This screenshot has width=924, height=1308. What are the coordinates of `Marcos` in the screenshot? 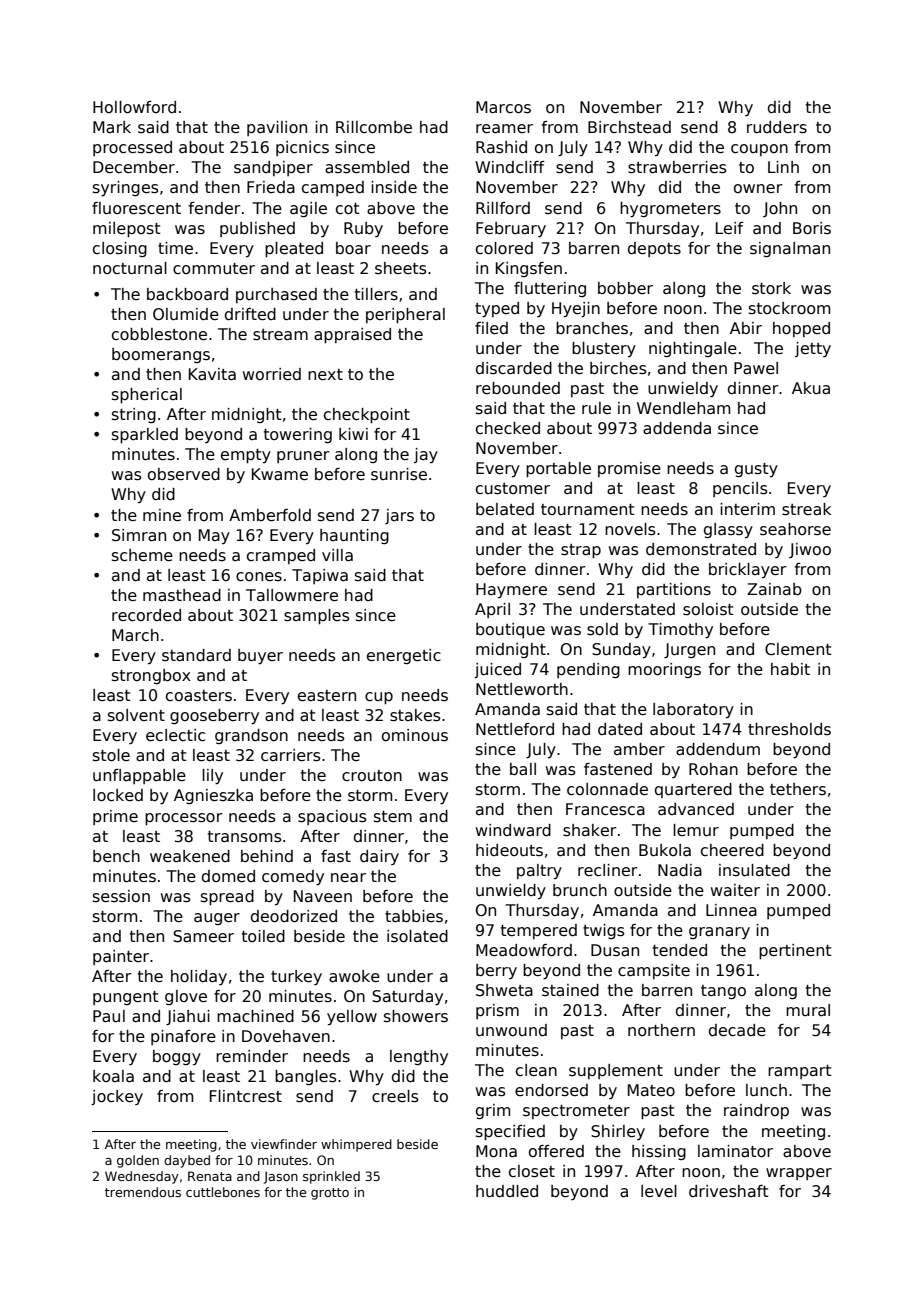 It's located at (503, 107).
